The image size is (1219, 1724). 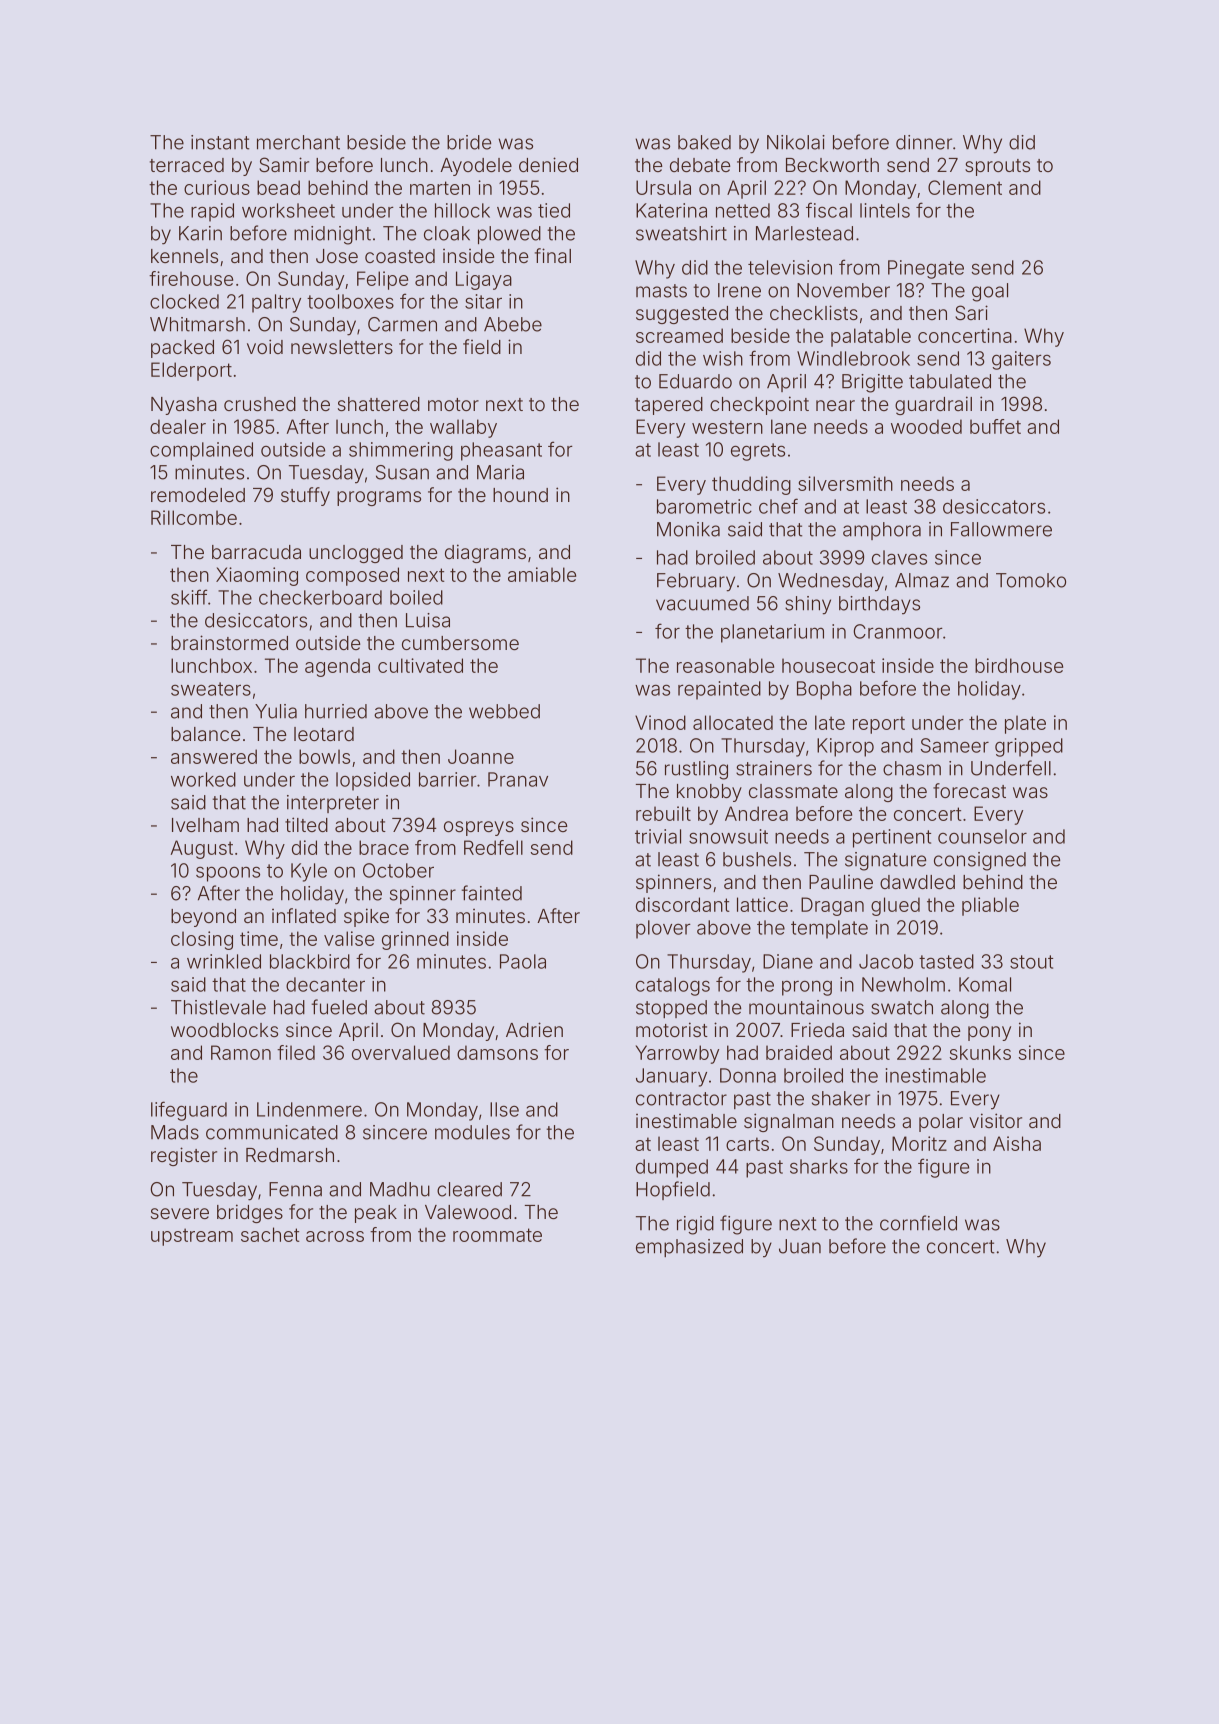 What do you see at coordinates (1001, 529) in the screenshot?
I see `Fallowmere` at bounding box center [1001, 529].
